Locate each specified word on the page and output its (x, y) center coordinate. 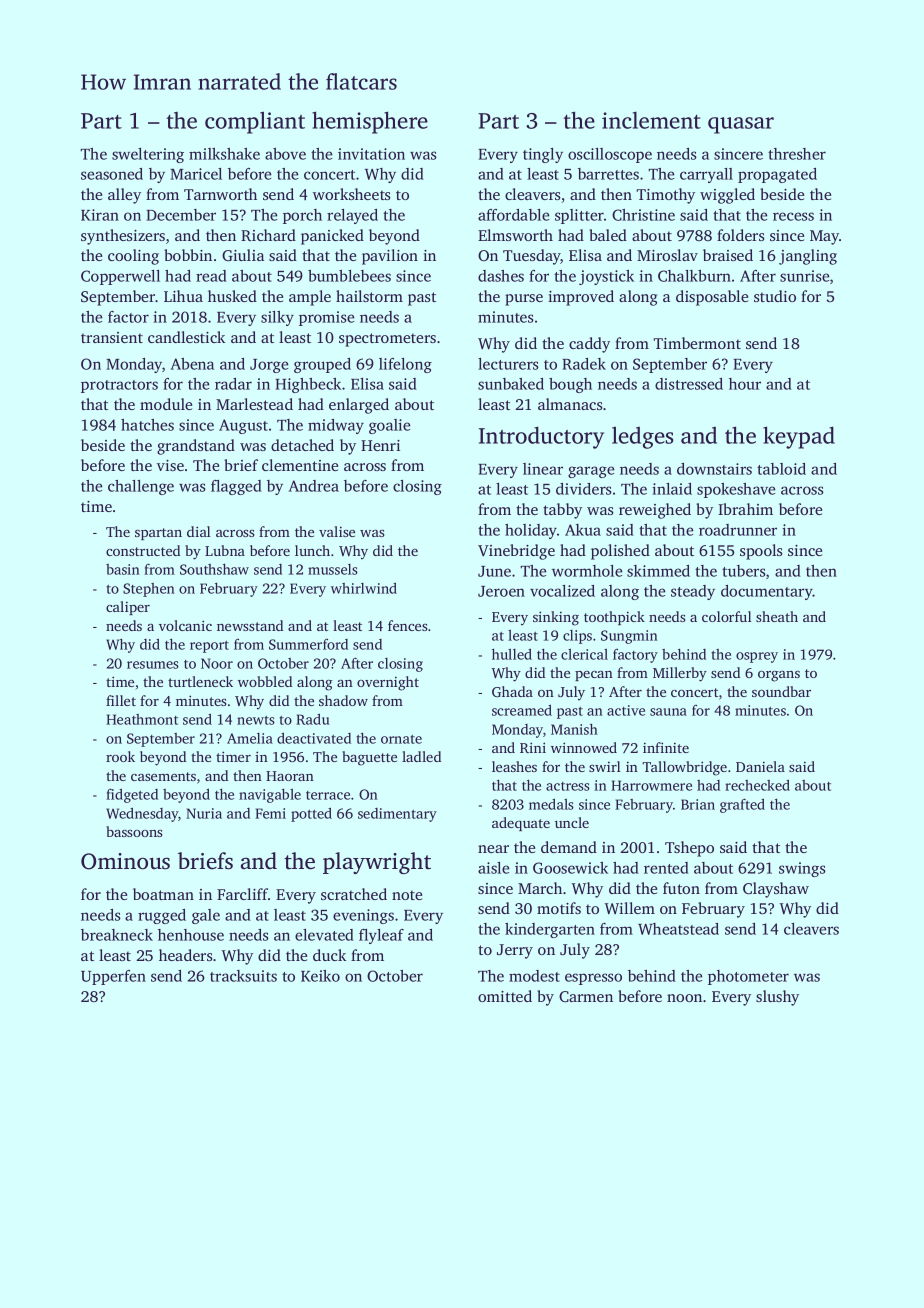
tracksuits (243, 976)
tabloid (781, 469)
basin (123, 569)
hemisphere (370, 122)
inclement (651, 120)
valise (337, 531)
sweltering (148, 155)
